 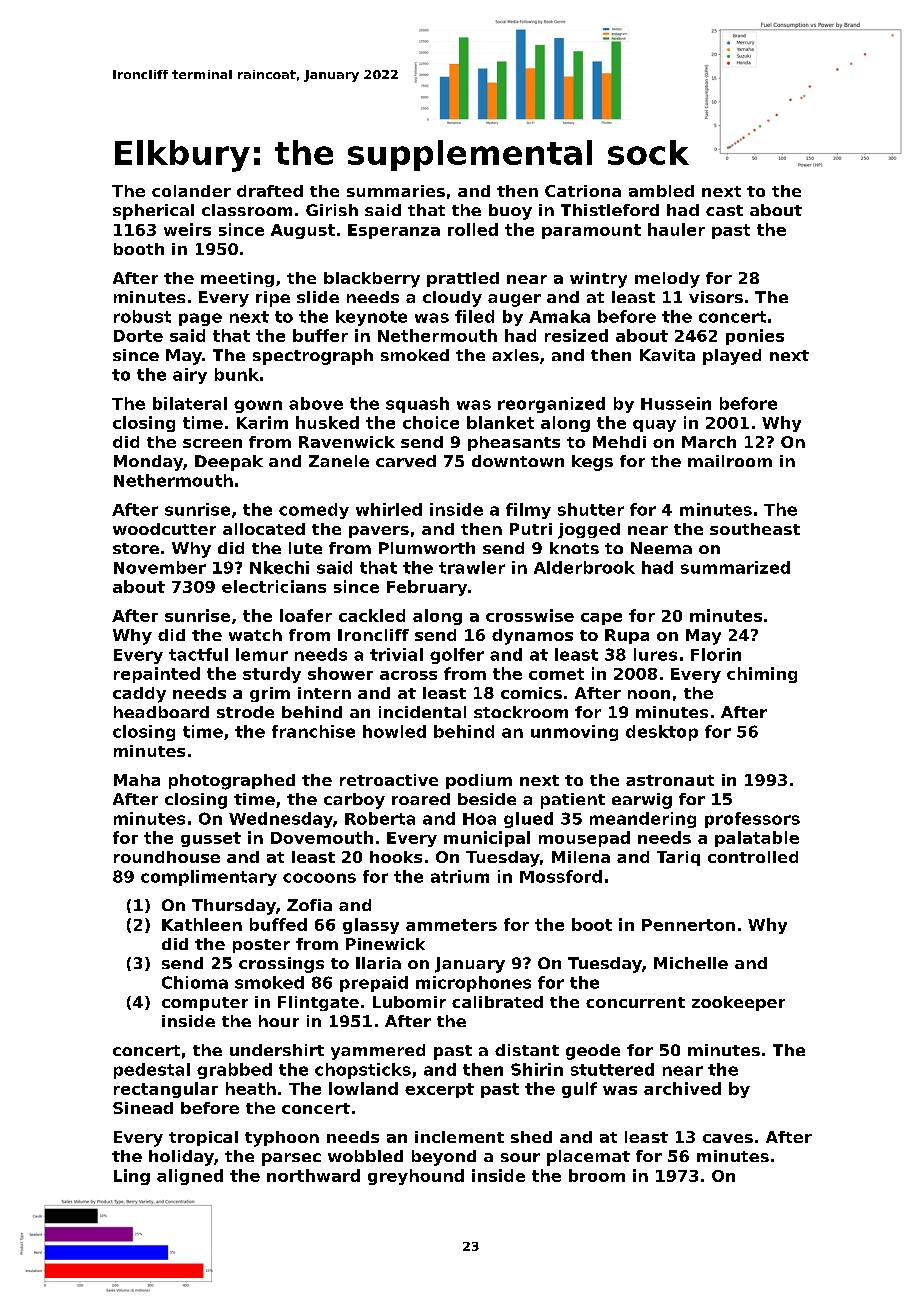 What do you see at coordinates (198, 654) in the screenshot?
I see `tactful` at bounding box center [198, 654].
